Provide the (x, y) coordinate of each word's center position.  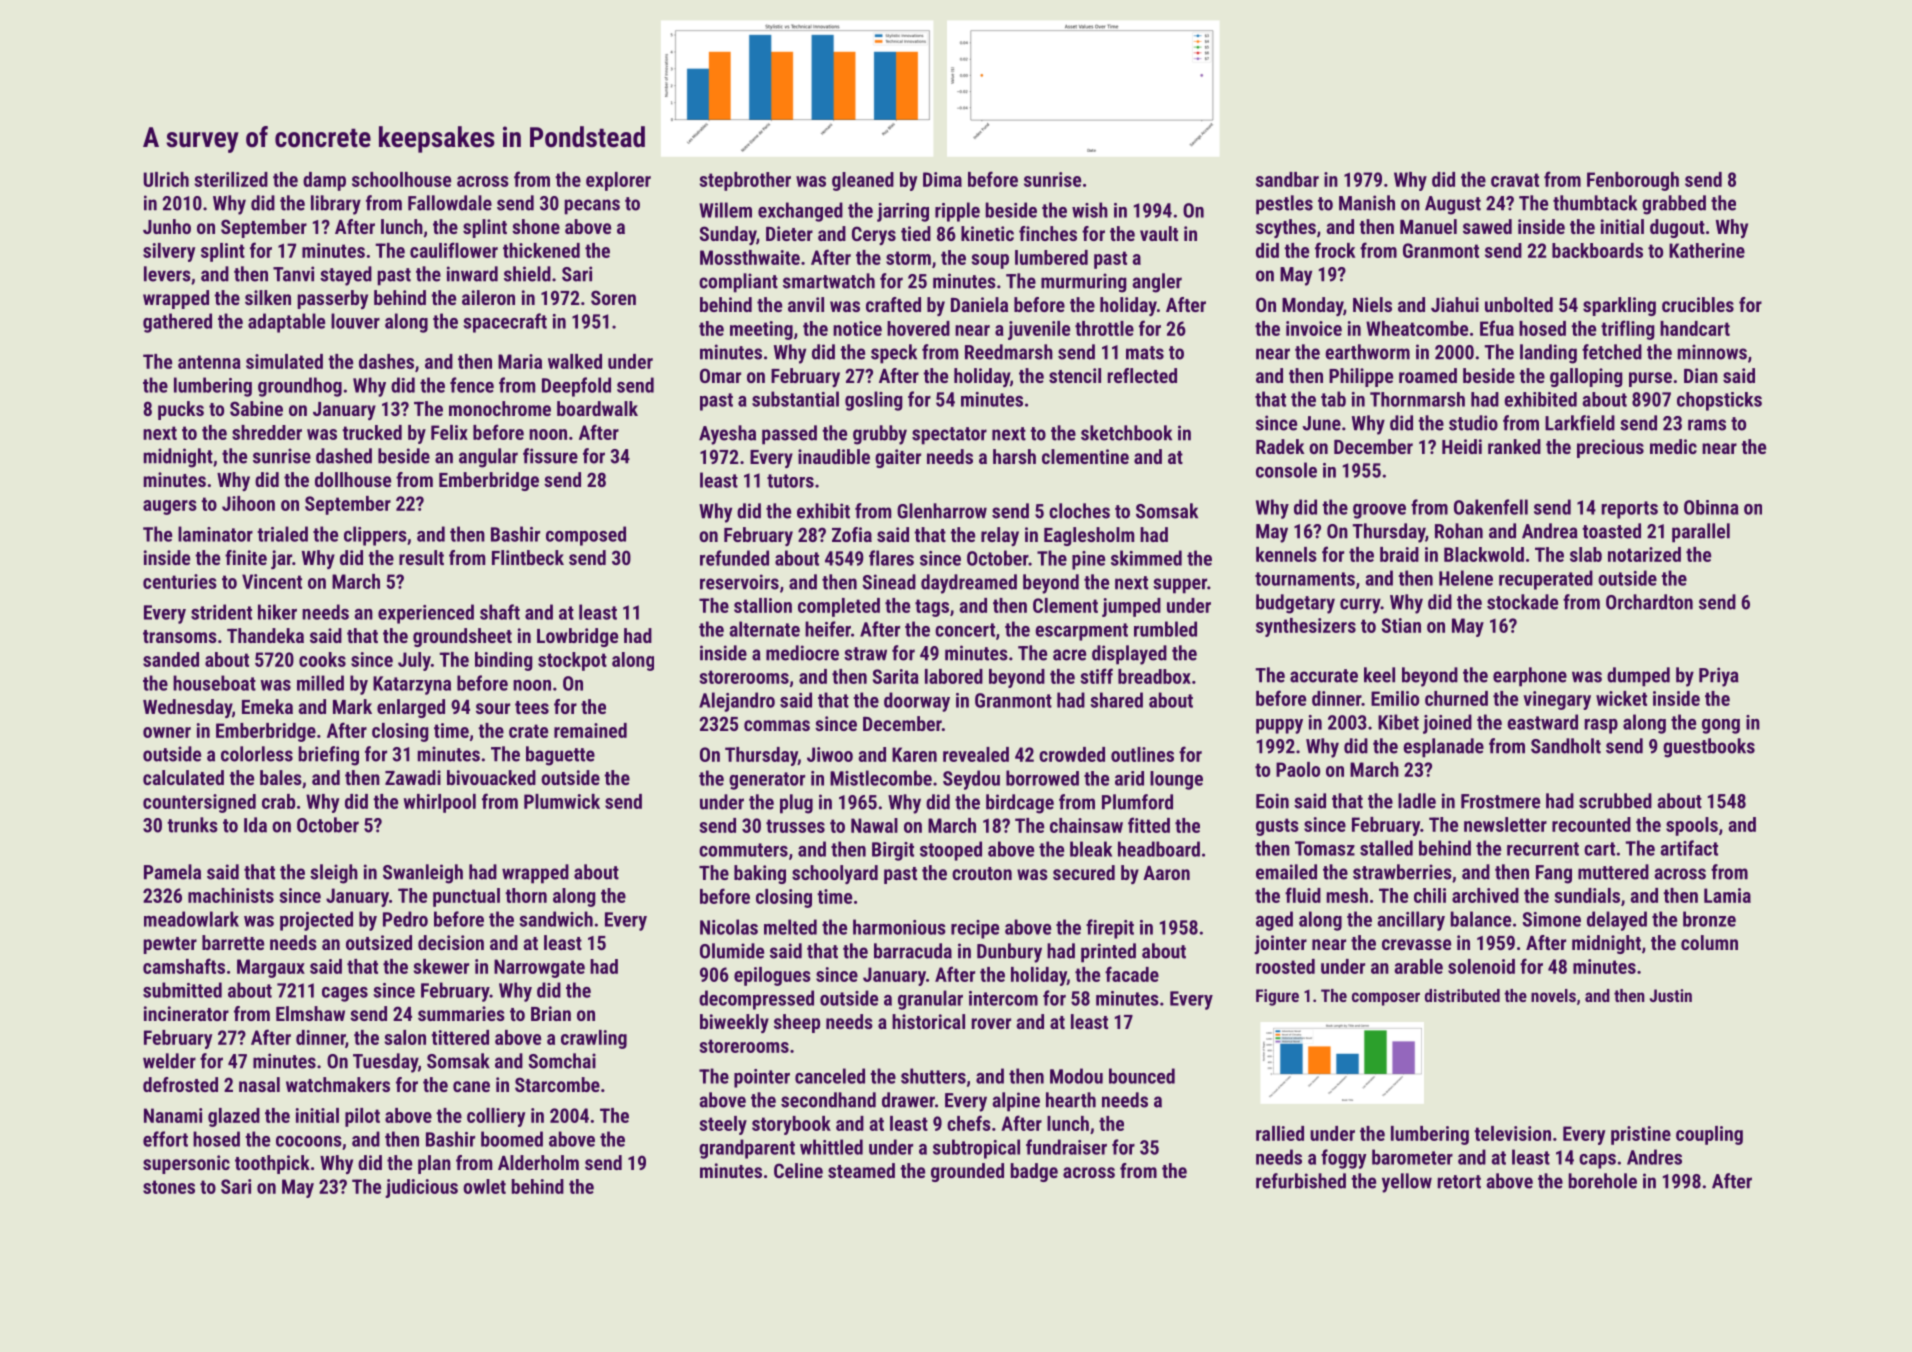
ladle (1417, 801)
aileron (488, 297)
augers (170, 507)
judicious (421, 1188)
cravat (1515, 180)
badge (1034, 1172)
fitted (1149, 825)
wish (1090, 210)
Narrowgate (539, 968)
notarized (1644, 554)
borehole (1603, 1181)
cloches (1079, 511)
